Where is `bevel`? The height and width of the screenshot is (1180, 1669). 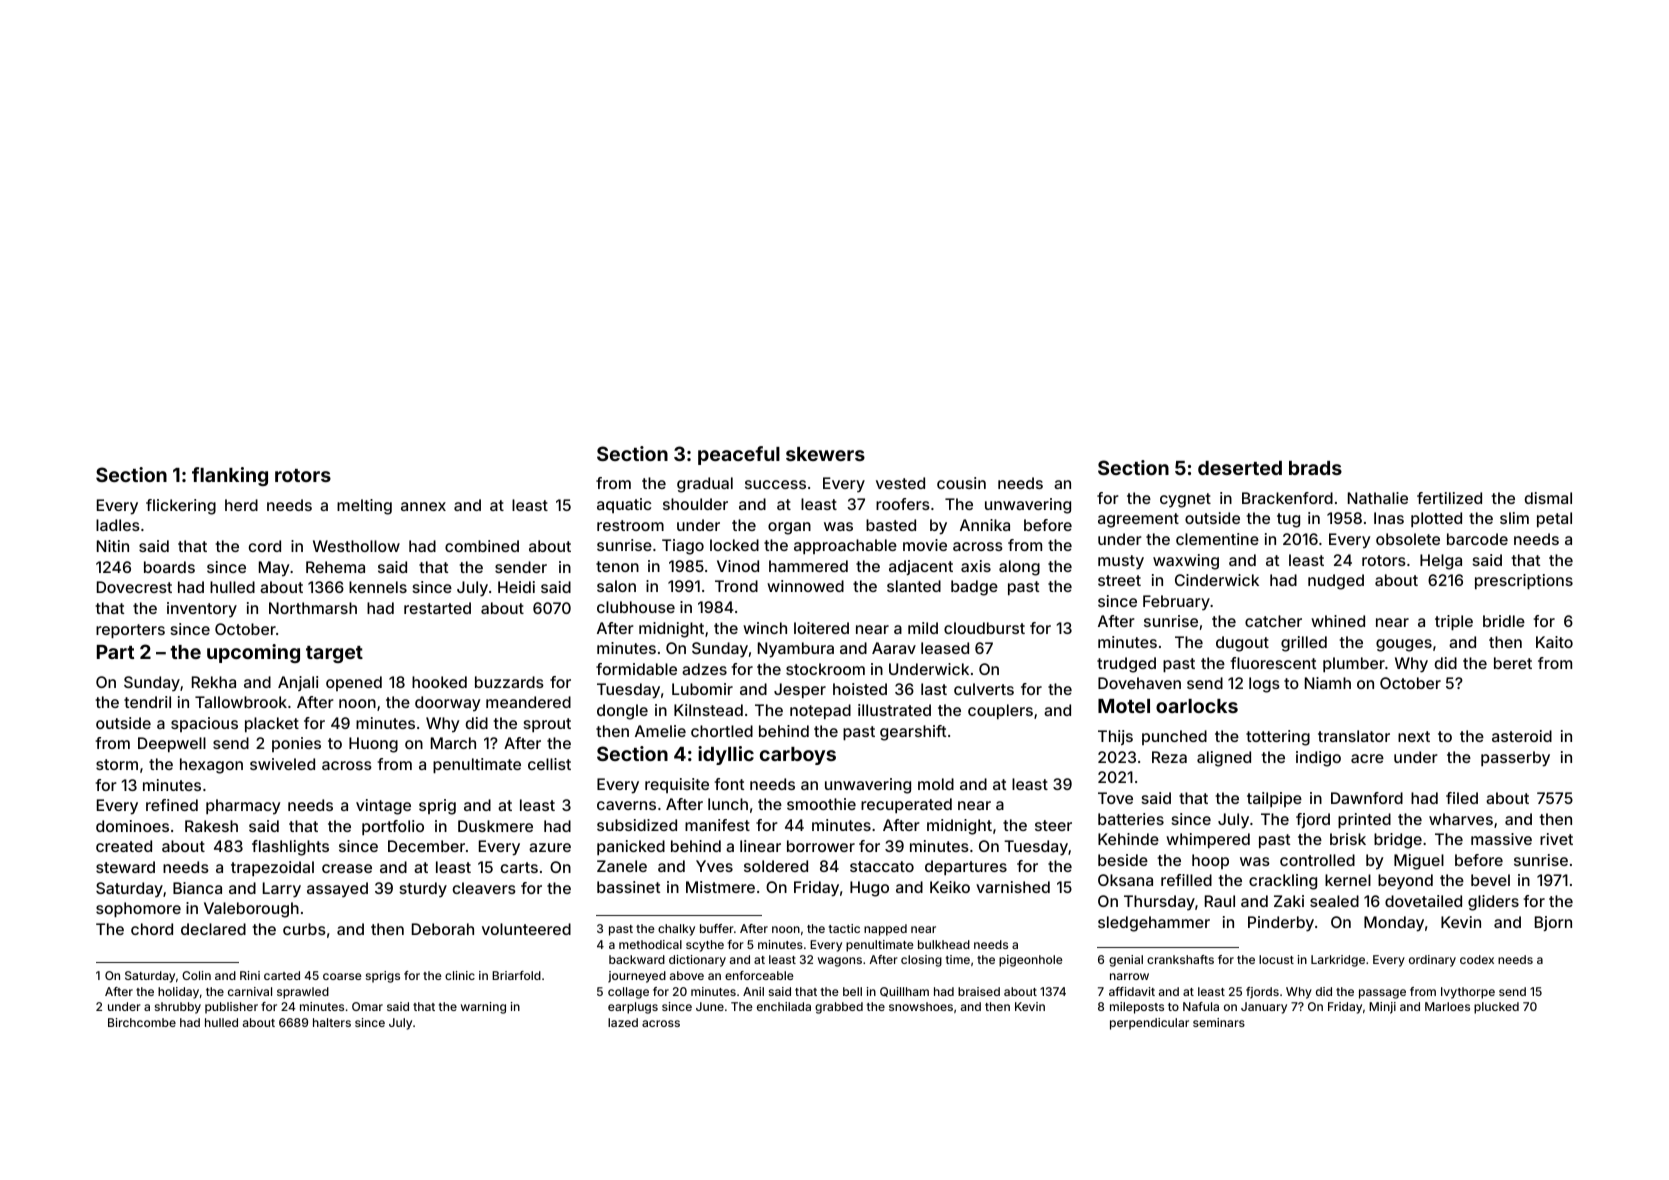 bevel is located at coordinates (1490, 880).
